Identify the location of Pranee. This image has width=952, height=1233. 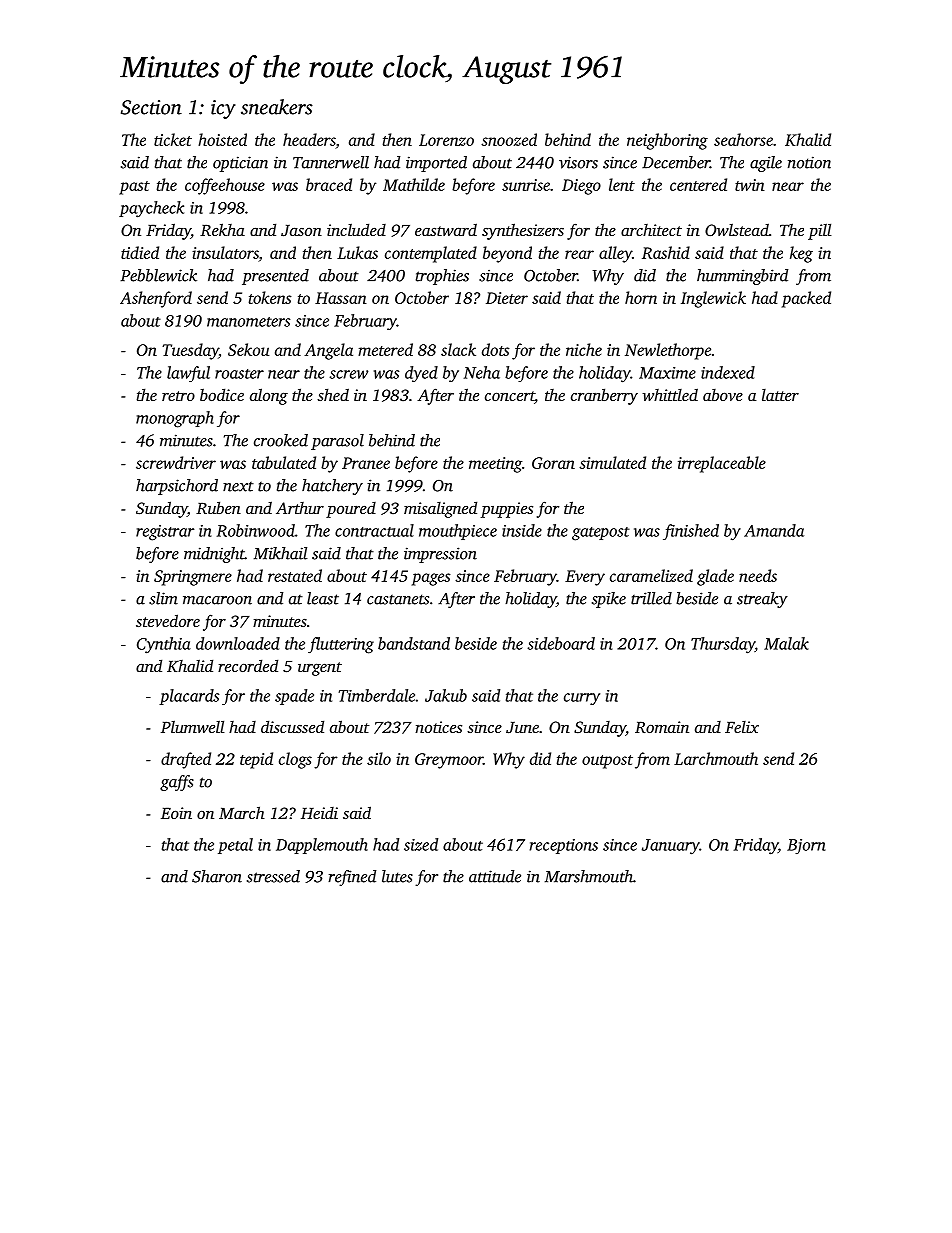
(366, 463).
